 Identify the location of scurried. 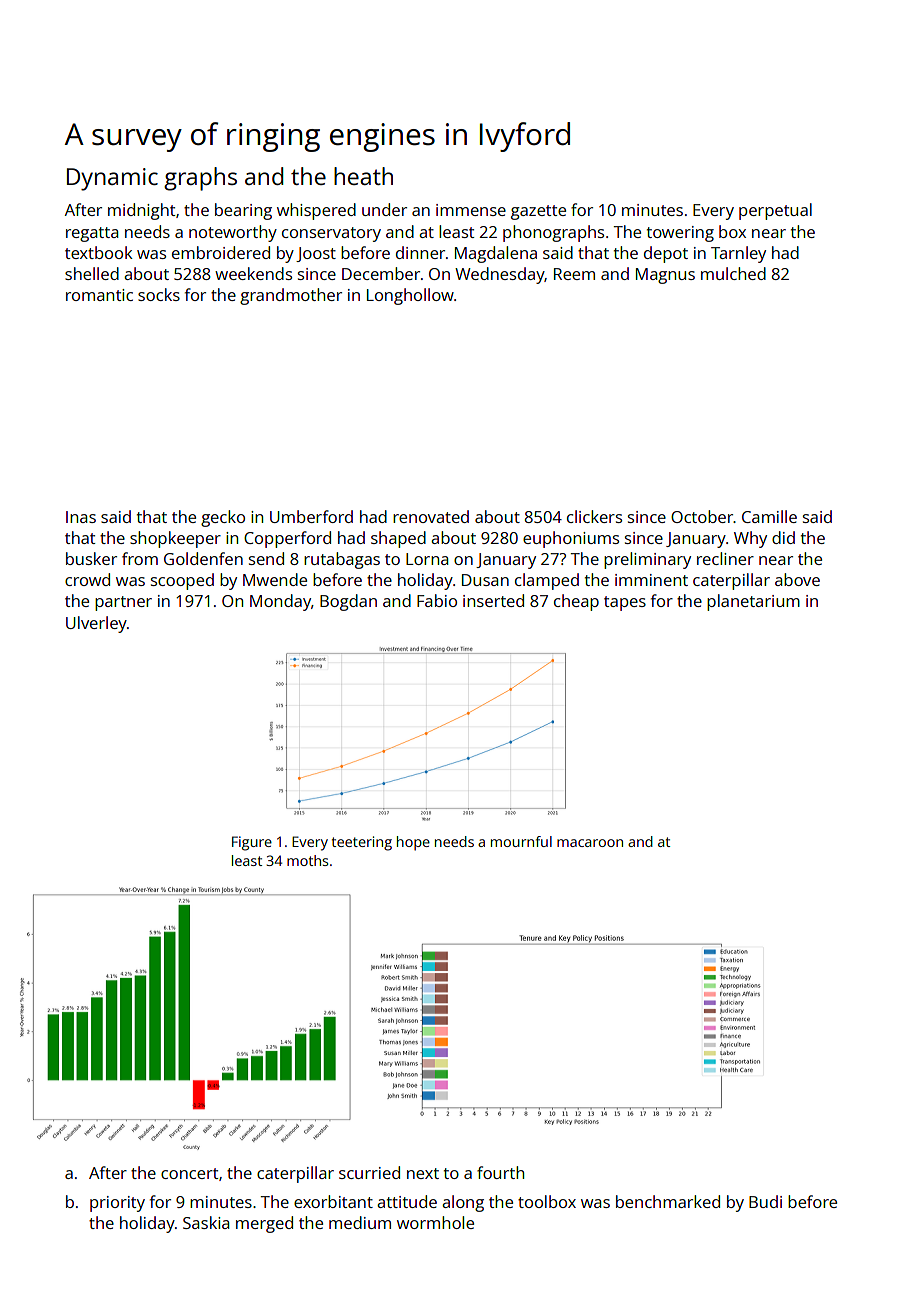
(369, 1172).
